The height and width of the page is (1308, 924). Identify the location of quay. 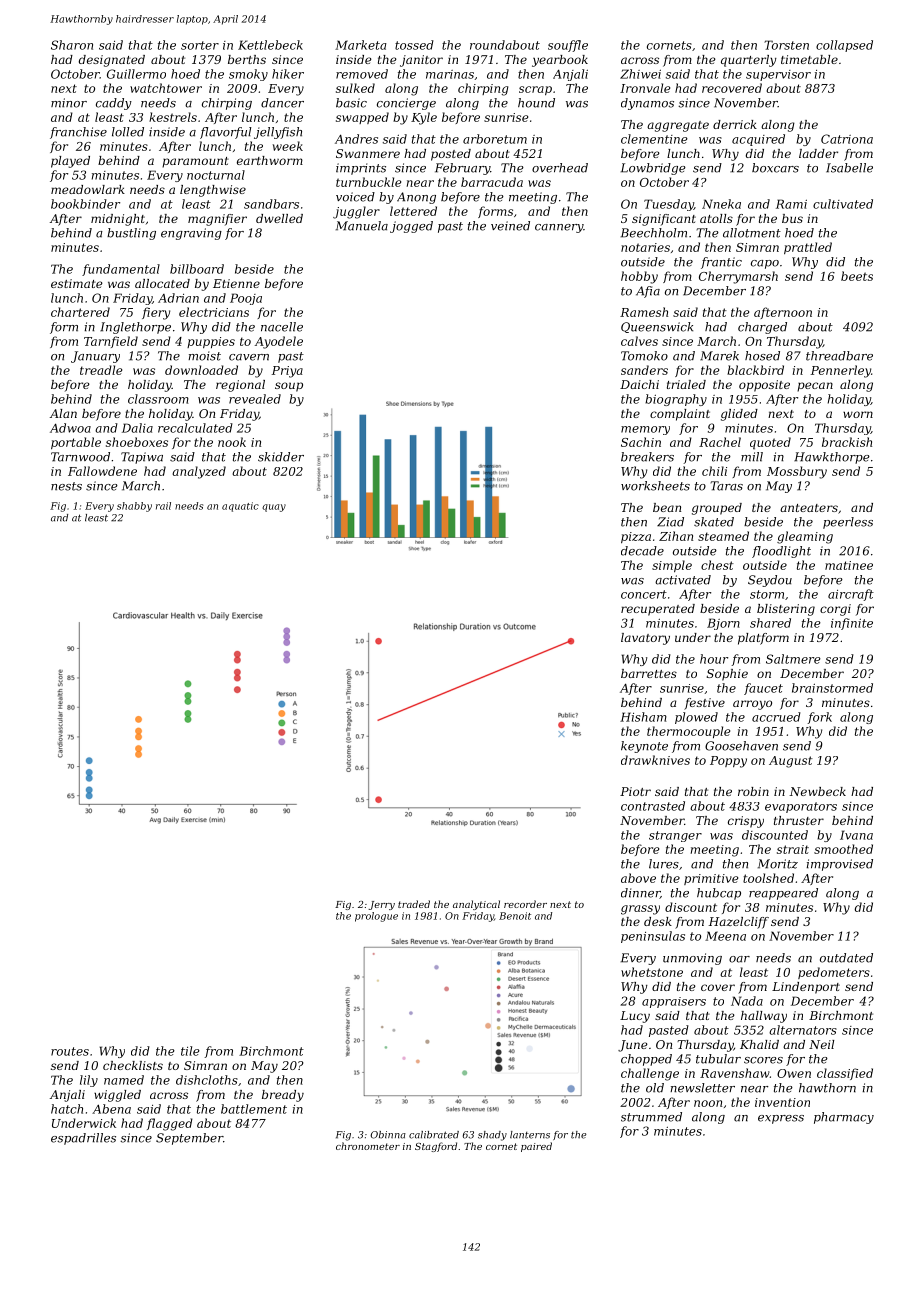
(274, 508).
